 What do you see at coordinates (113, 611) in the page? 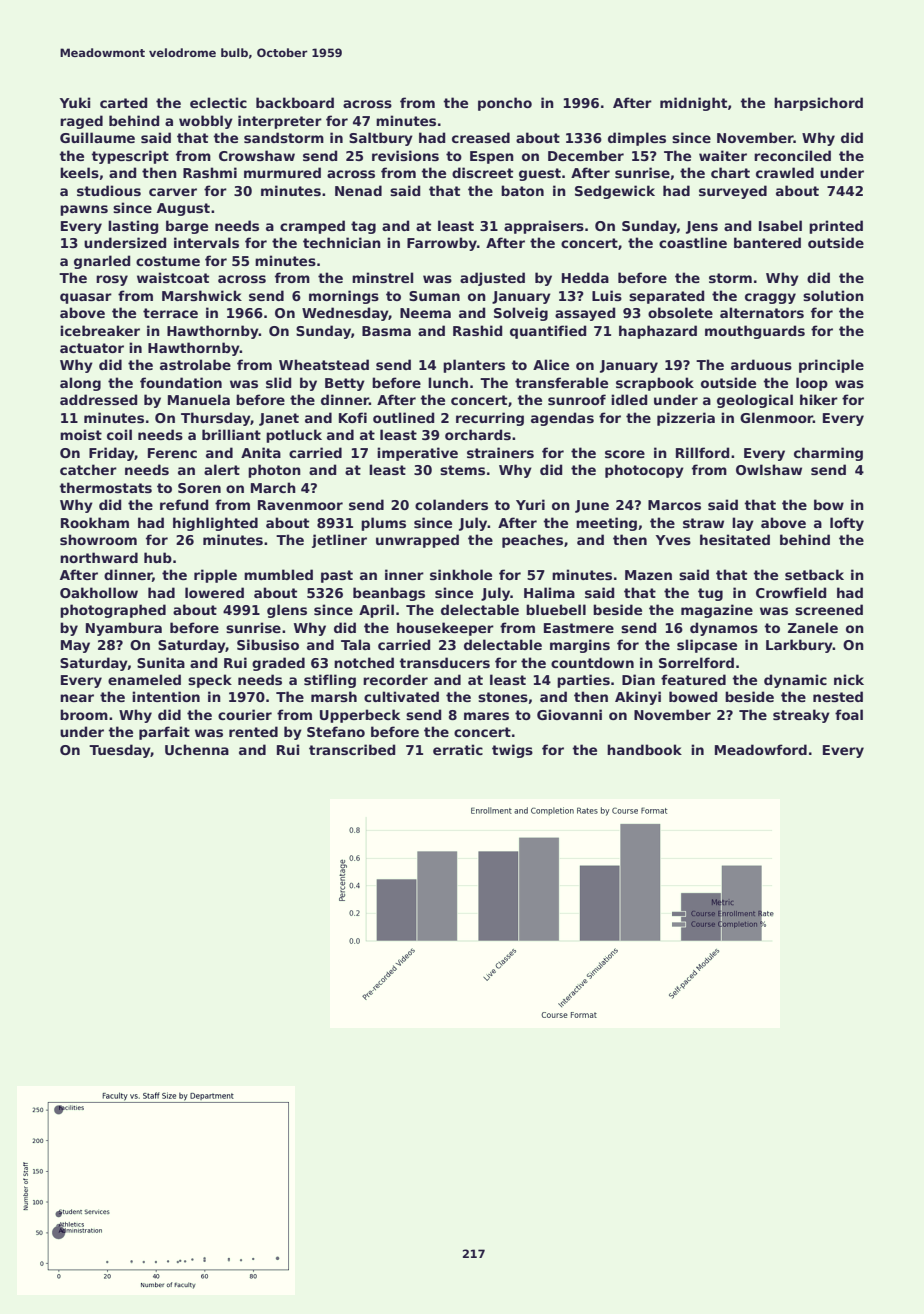
I see `photographed` at bounding box center [113, 611].
